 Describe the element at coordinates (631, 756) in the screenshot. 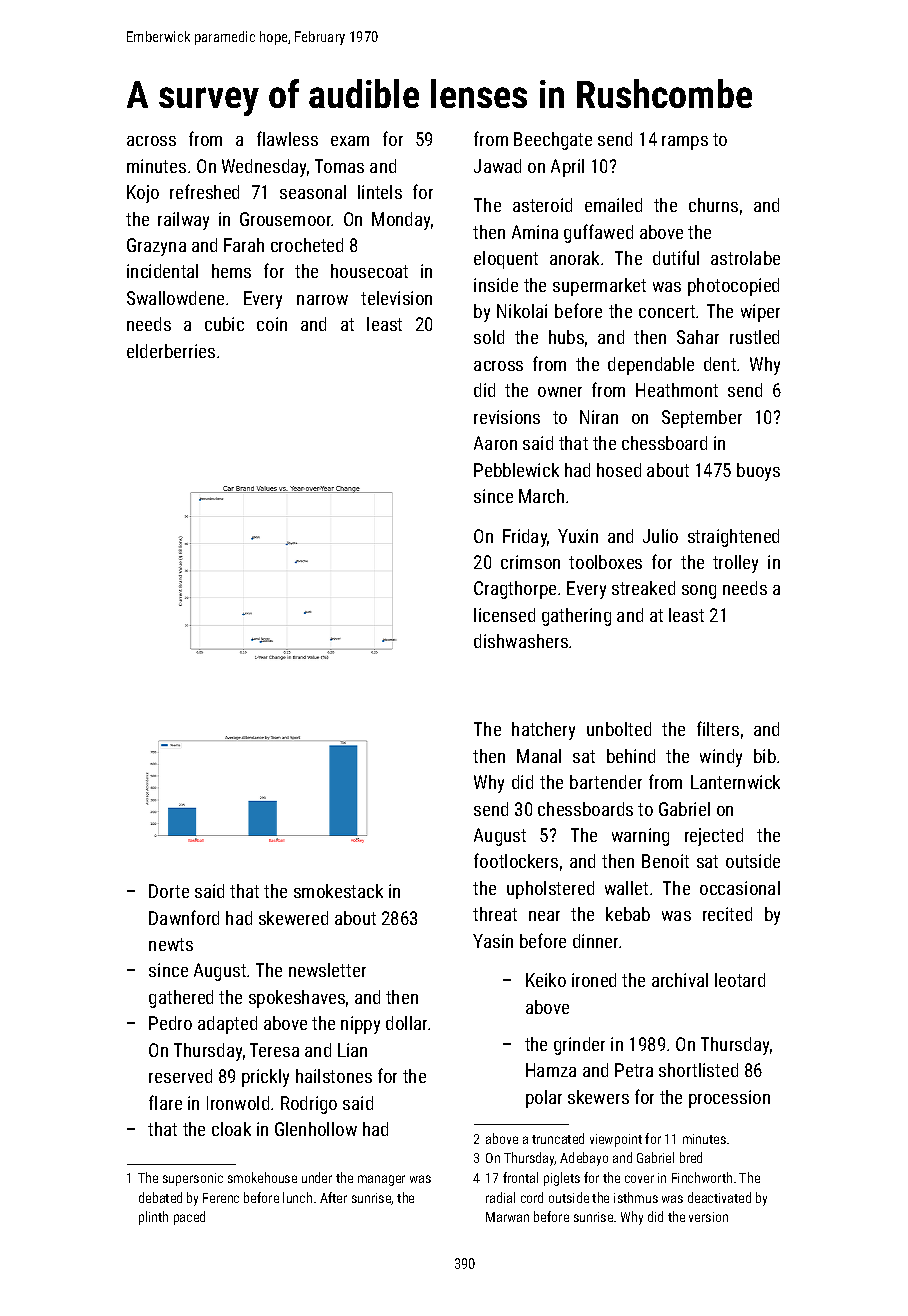

I see `behind` at that location.
